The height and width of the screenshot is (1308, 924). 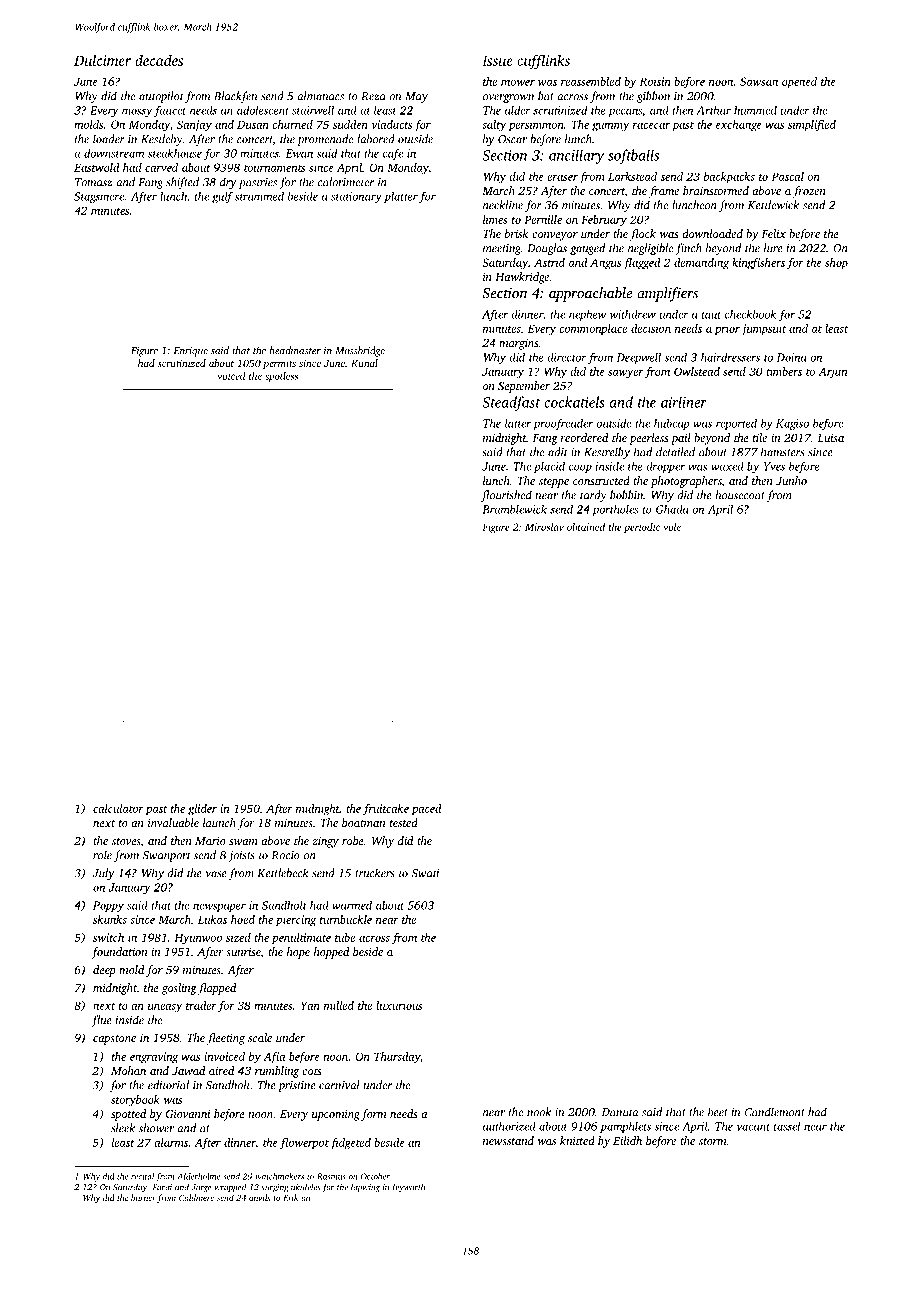 I want to click on September, so click(x=524, y=387).
